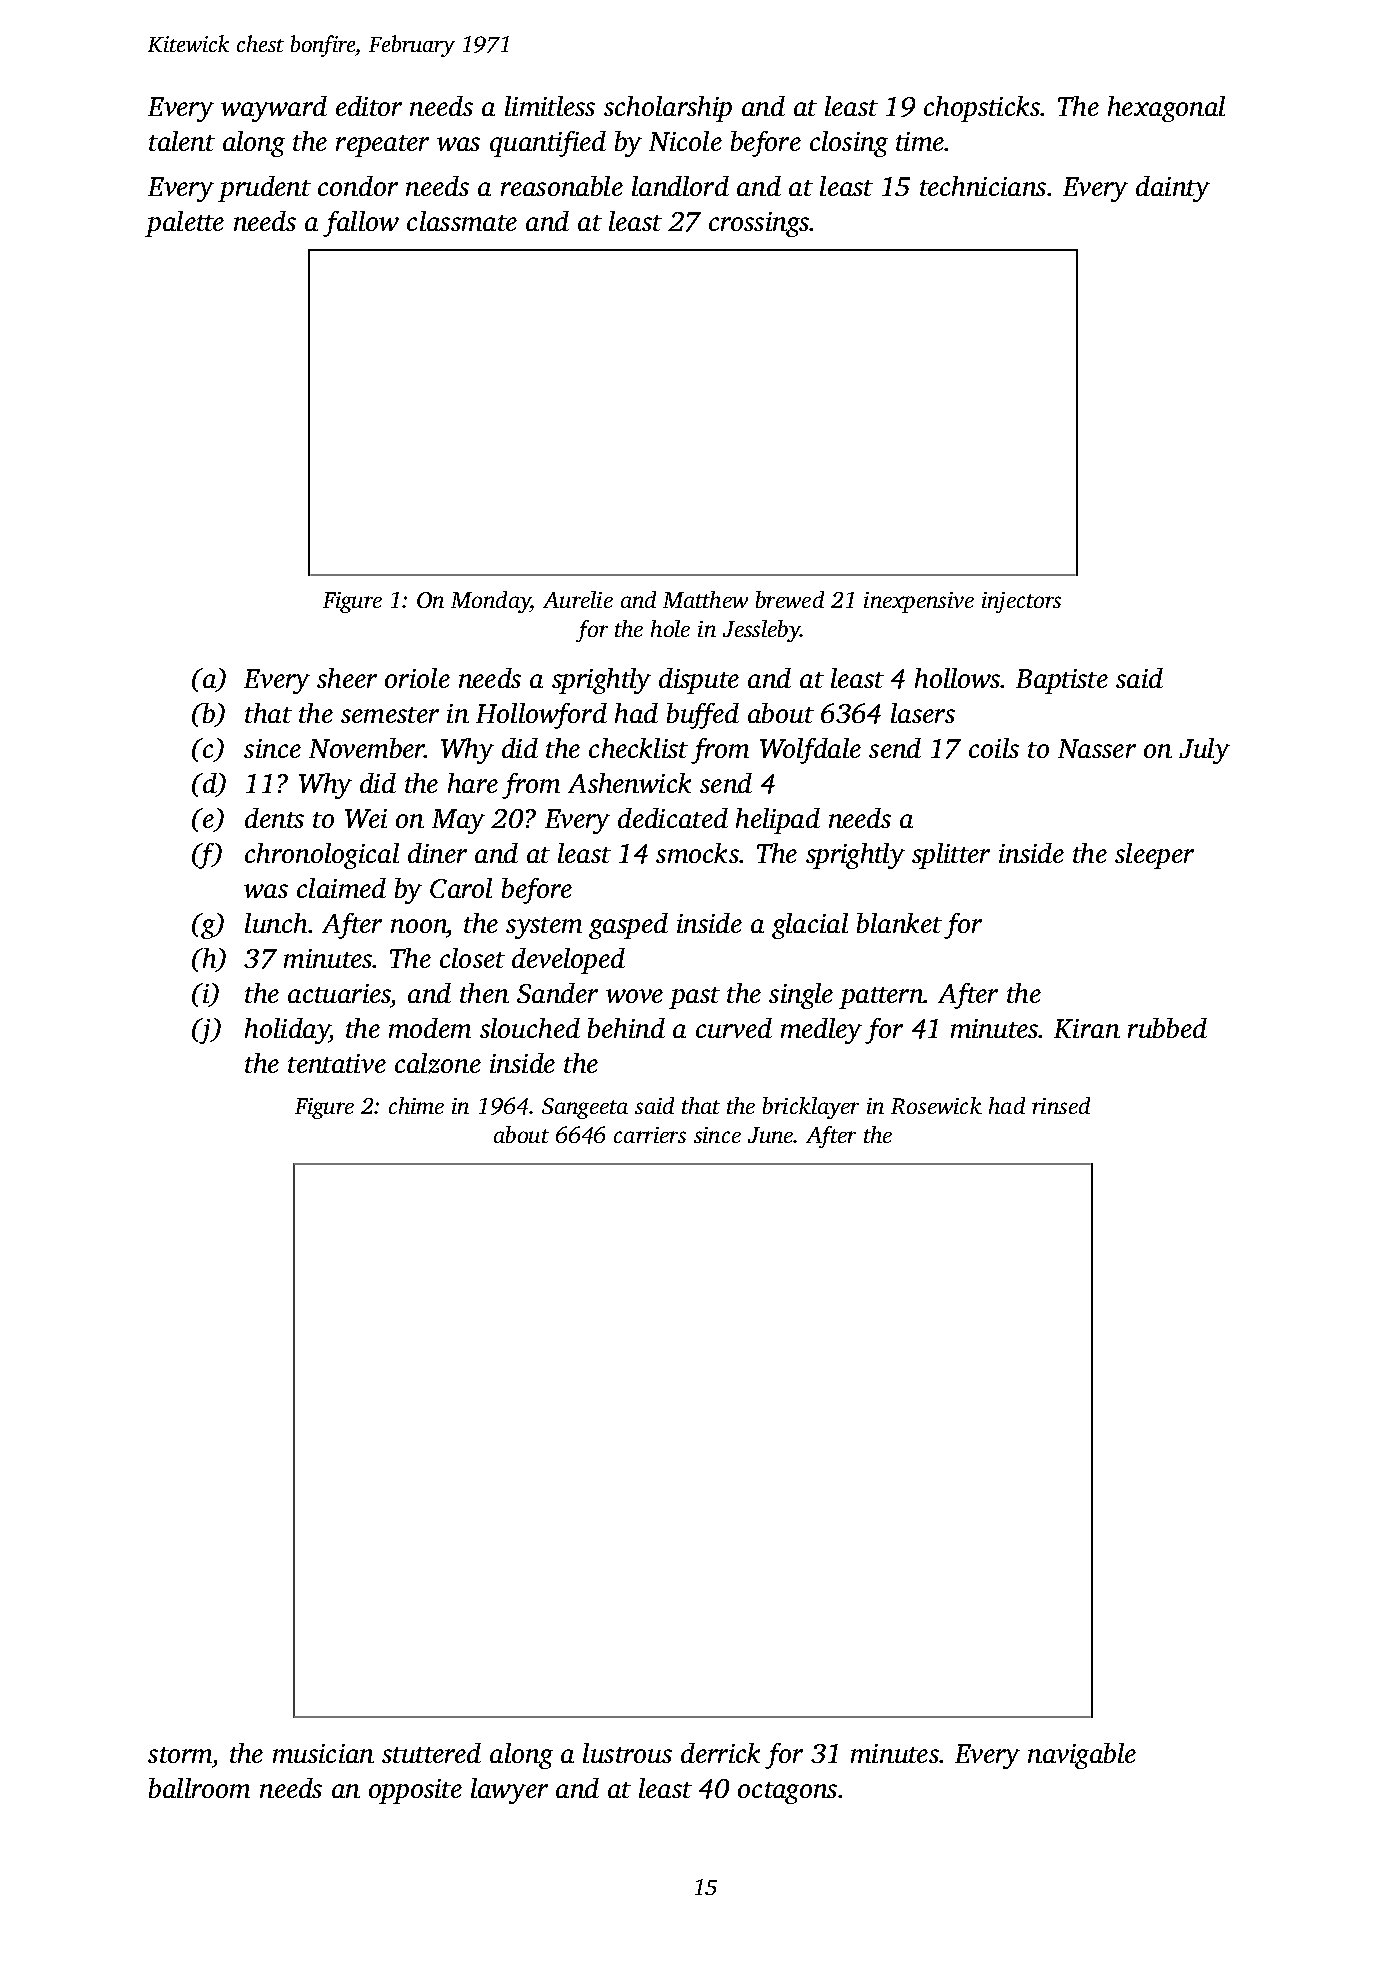 This screenshot has width=1386, height=1969. Describe the element at coordinates (431, 1753) in the screenshot. I see `stuttered` at that location.
